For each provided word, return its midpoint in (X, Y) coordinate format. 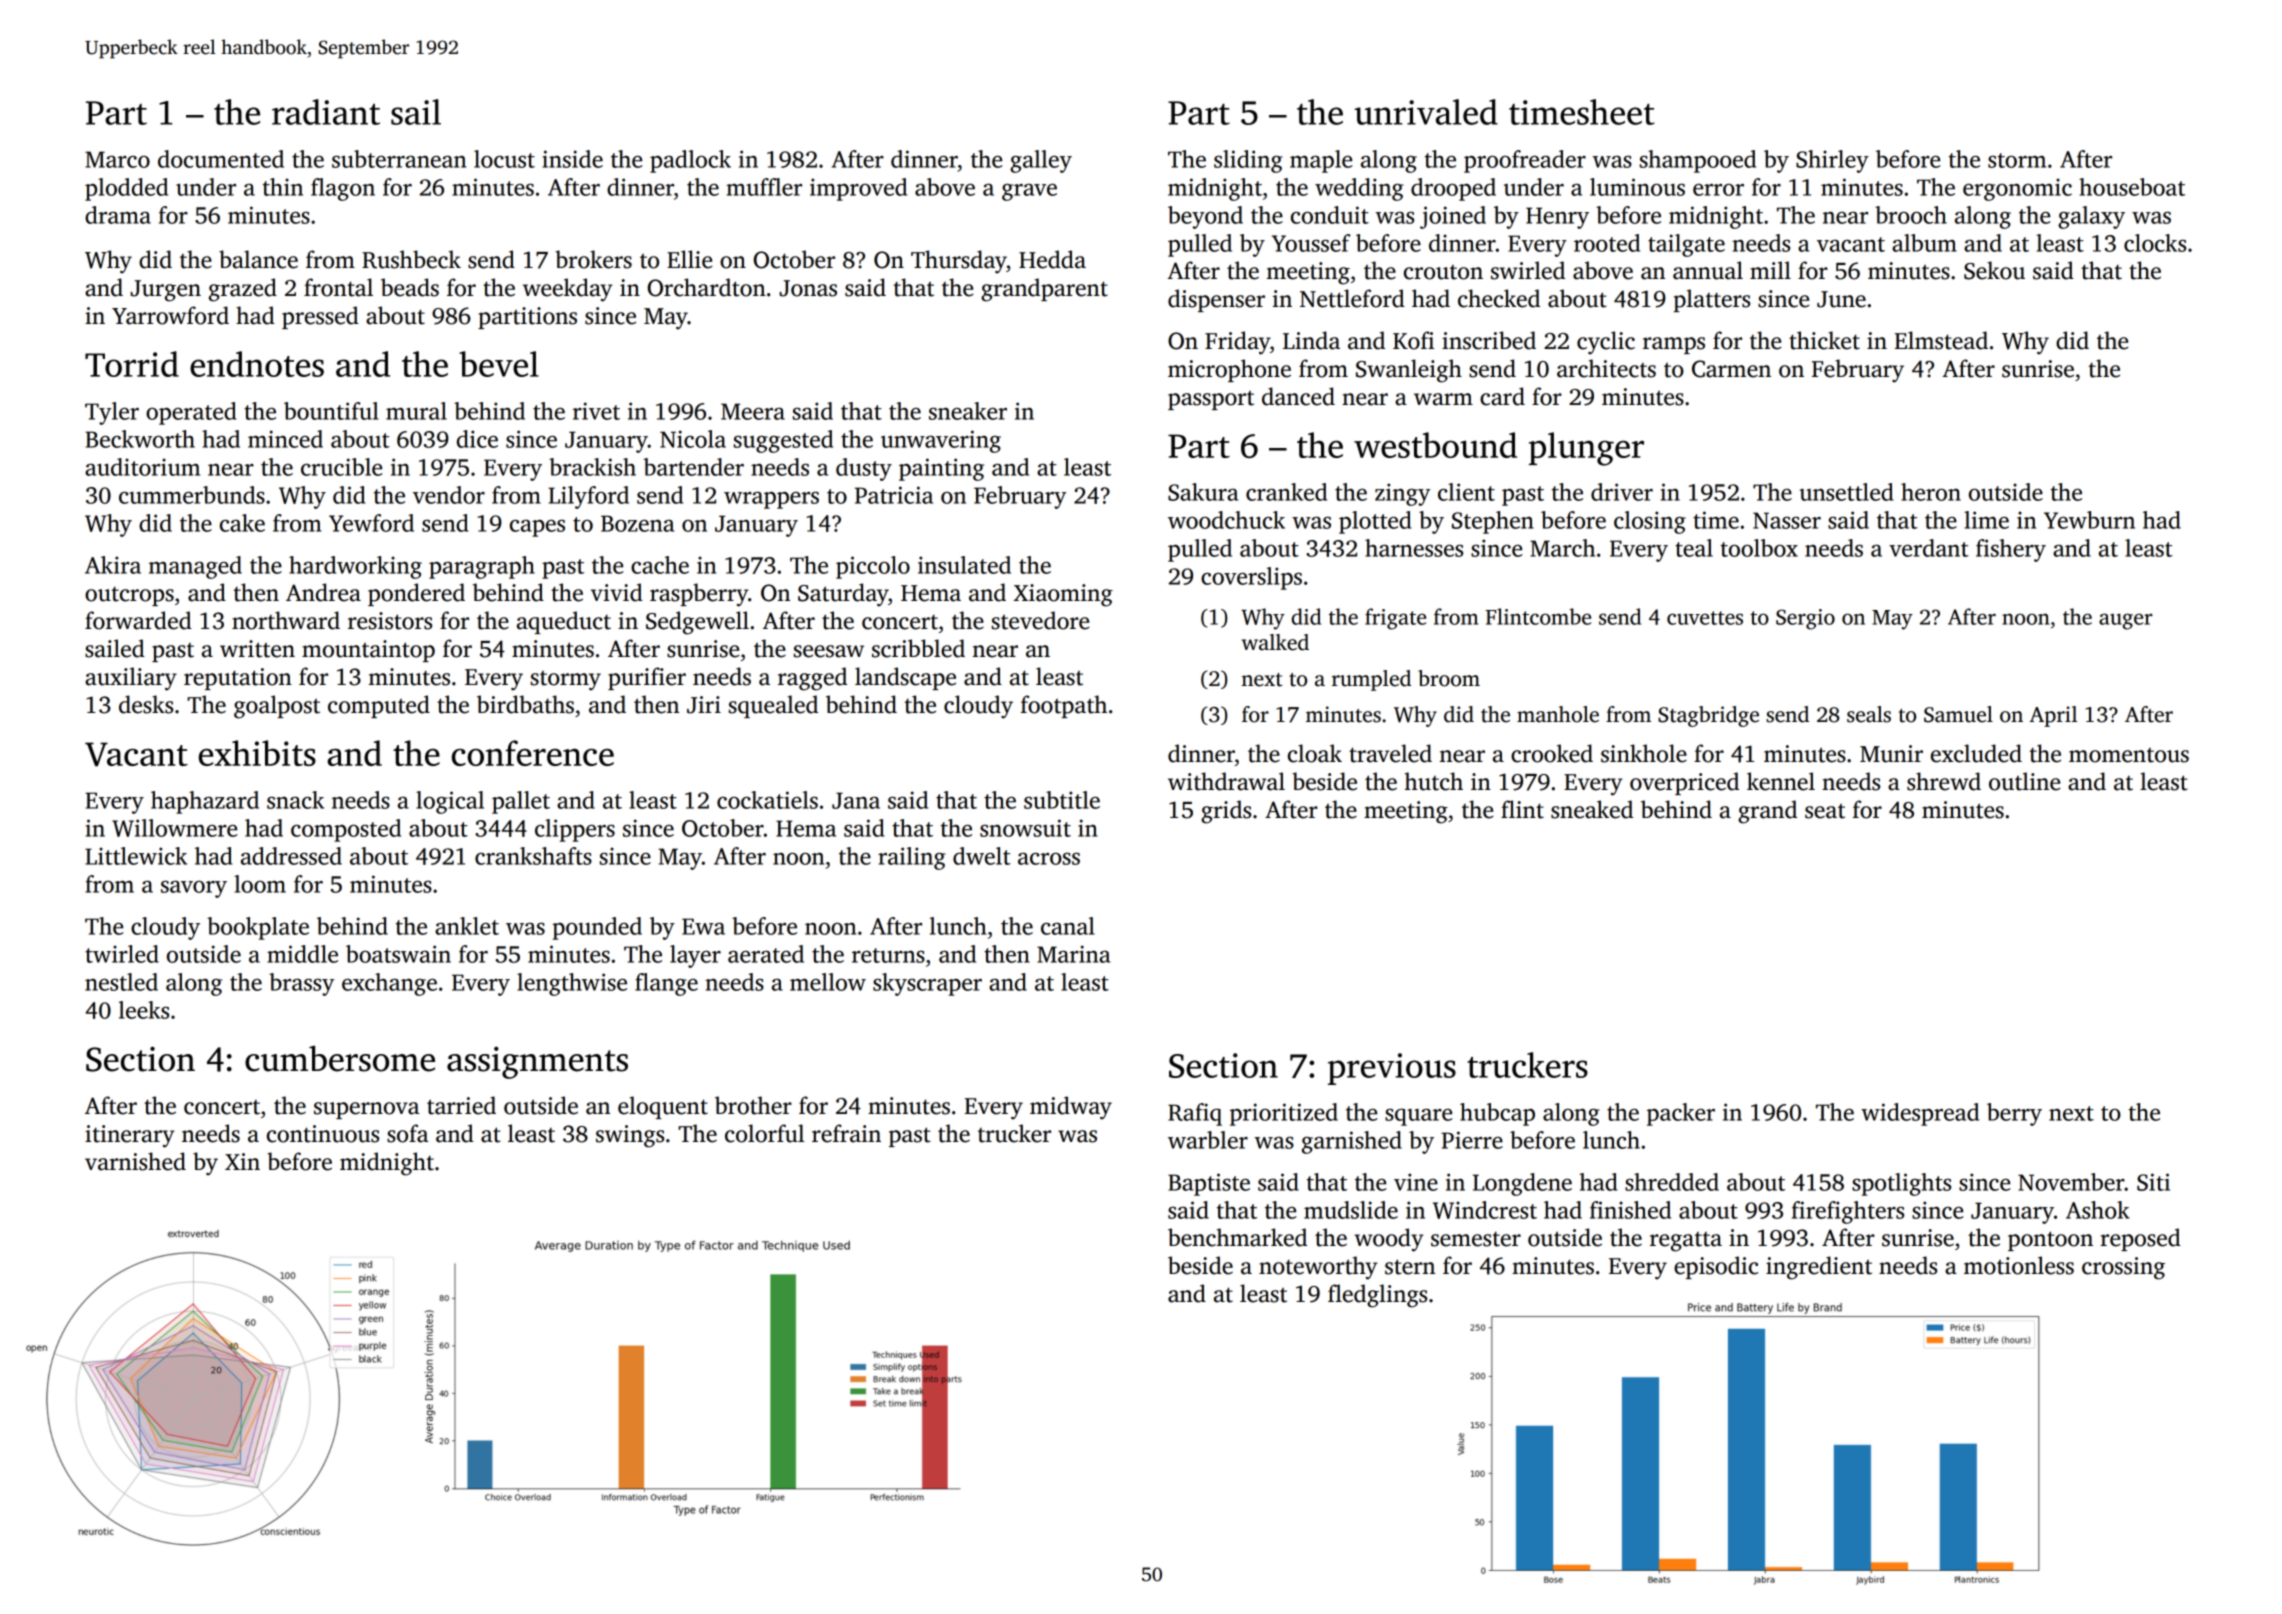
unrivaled (1426, 112)
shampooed (1698, 161)
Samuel (1958, 714)
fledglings (1377, 1296)
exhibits (257, 753)
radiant (326, 112)
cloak (1315, 753)
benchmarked (1237, 1237)
